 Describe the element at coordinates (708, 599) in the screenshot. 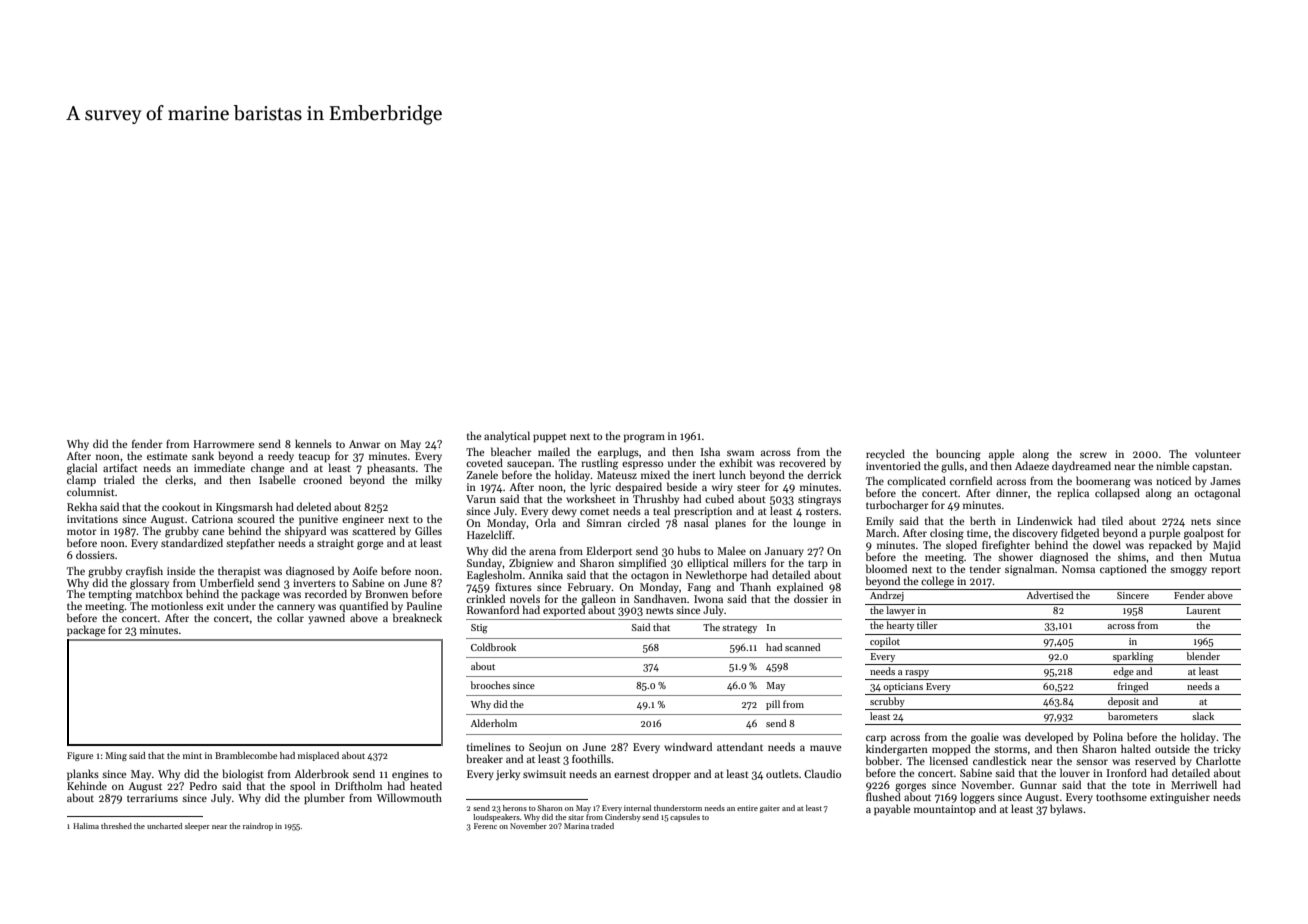

I see `Iwona` at that location.
